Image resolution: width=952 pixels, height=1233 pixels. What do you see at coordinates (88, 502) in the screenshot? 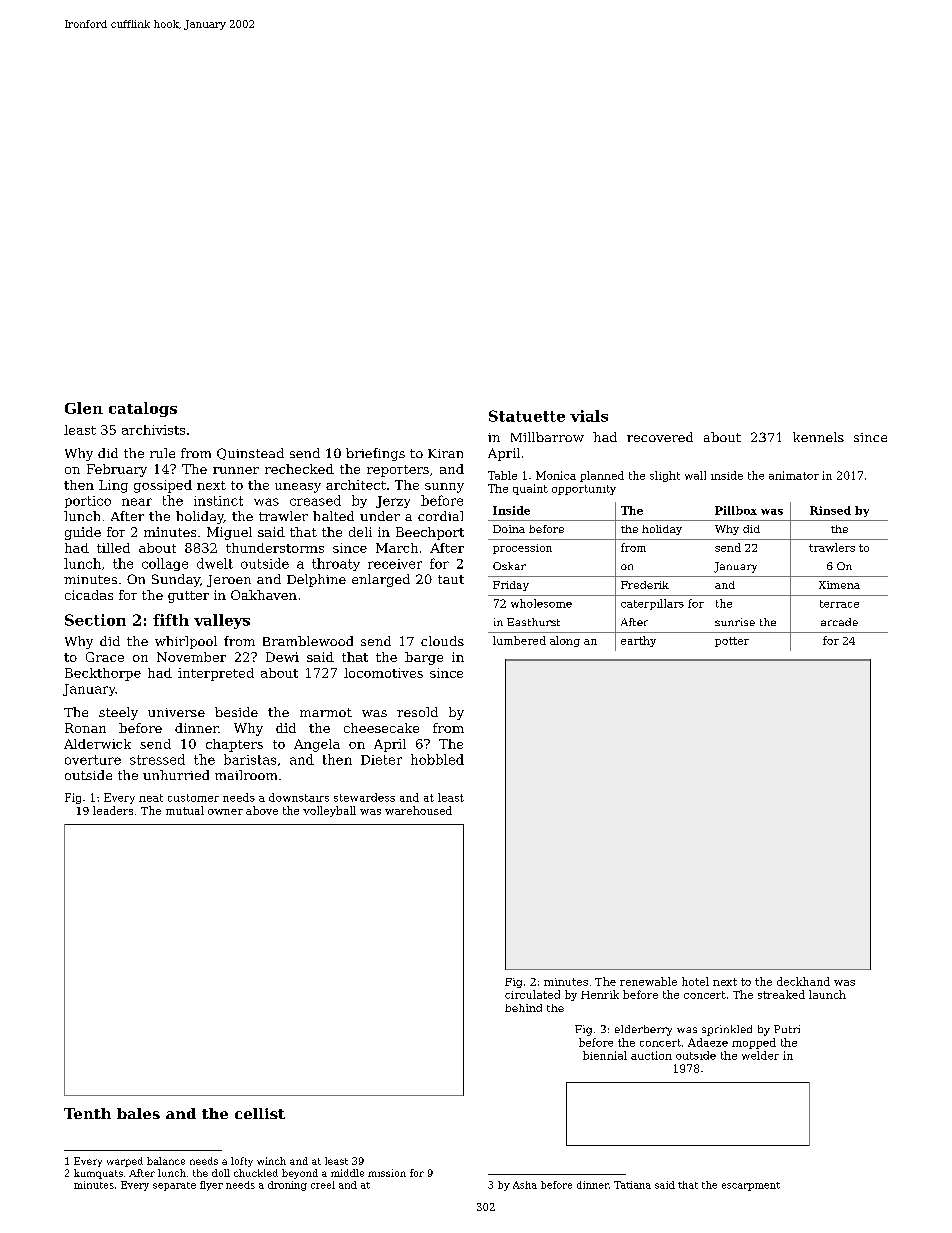
I see `portico` at bounding box center [88, 502].
